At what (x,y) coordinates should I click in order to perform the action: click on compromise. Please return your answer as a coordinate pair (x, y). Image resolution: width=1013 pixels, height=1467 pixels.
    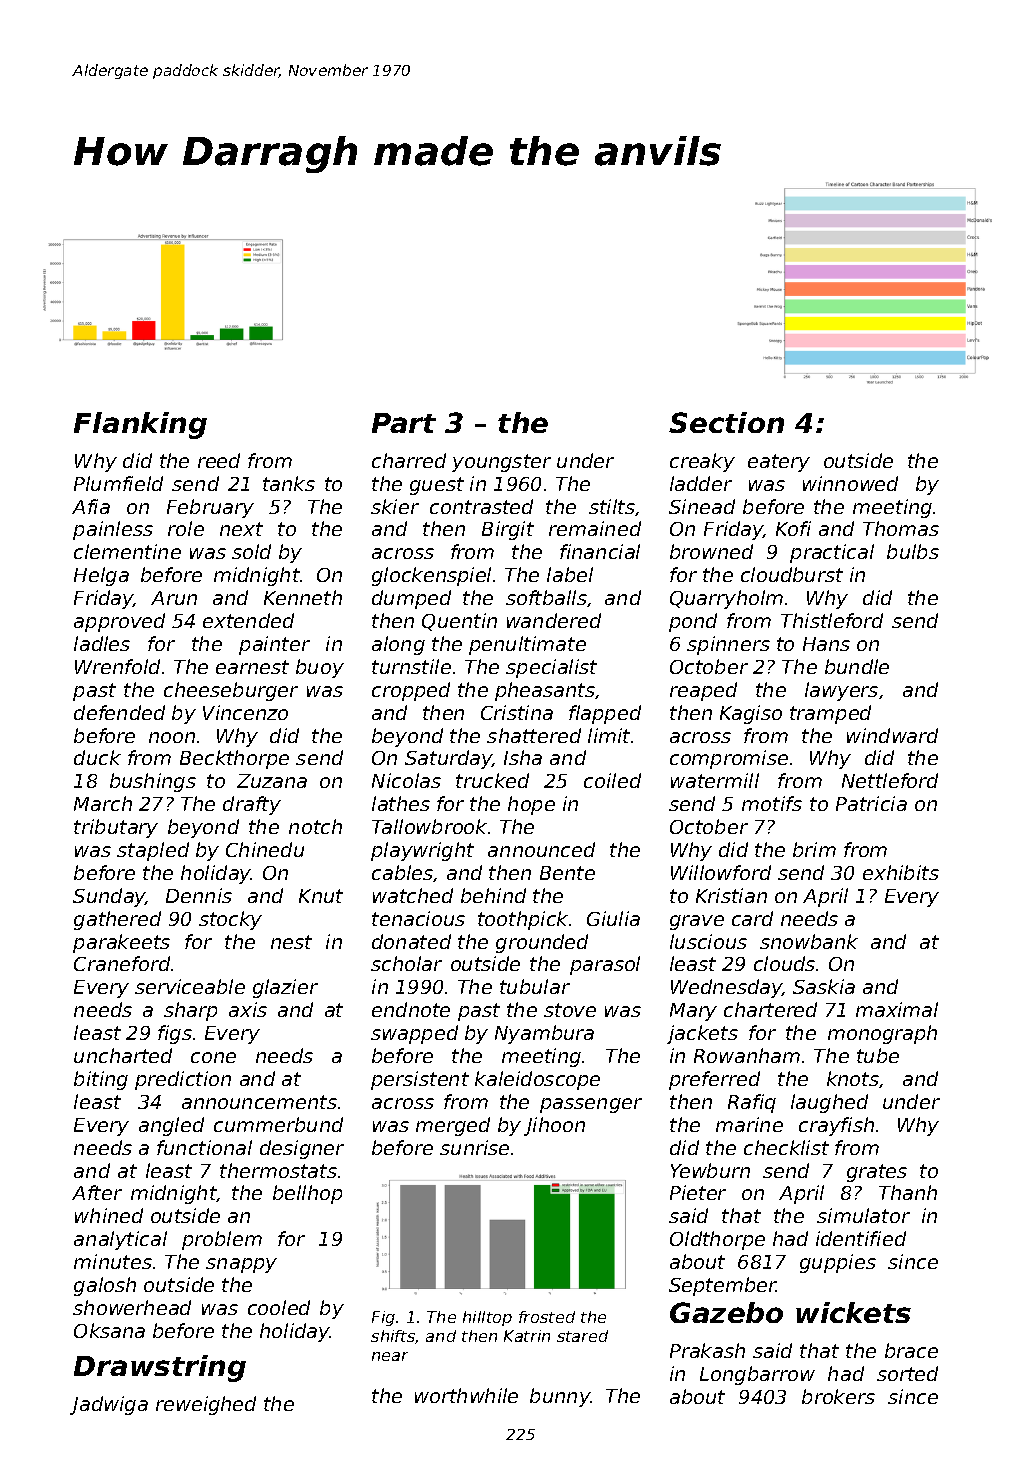
    Looking at the image, I should click on (729, 759).
